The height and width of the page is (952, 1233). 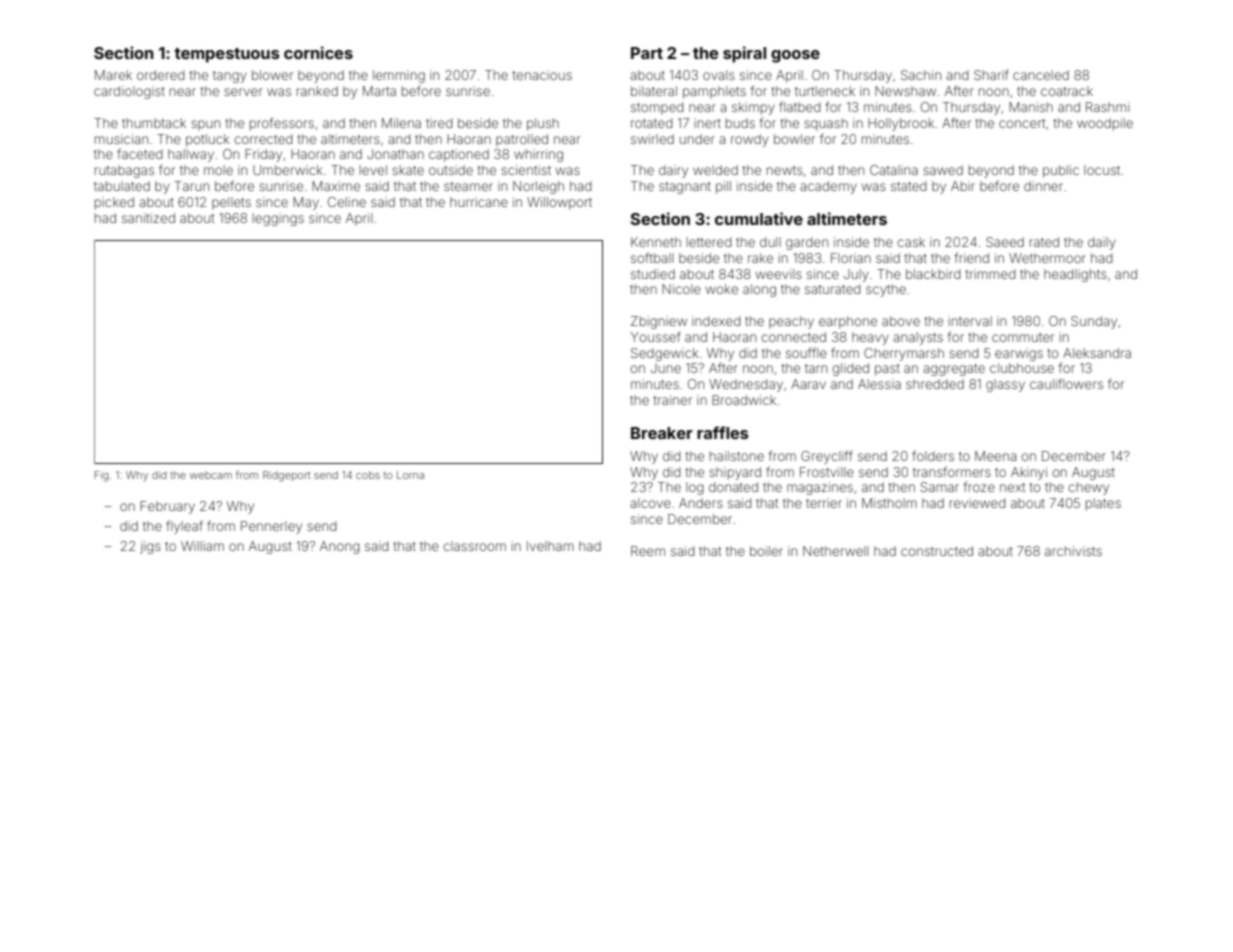 What do you see at coordinates (672, 400) in the page?
I see `trainer` at bounding box center [672, 400].
